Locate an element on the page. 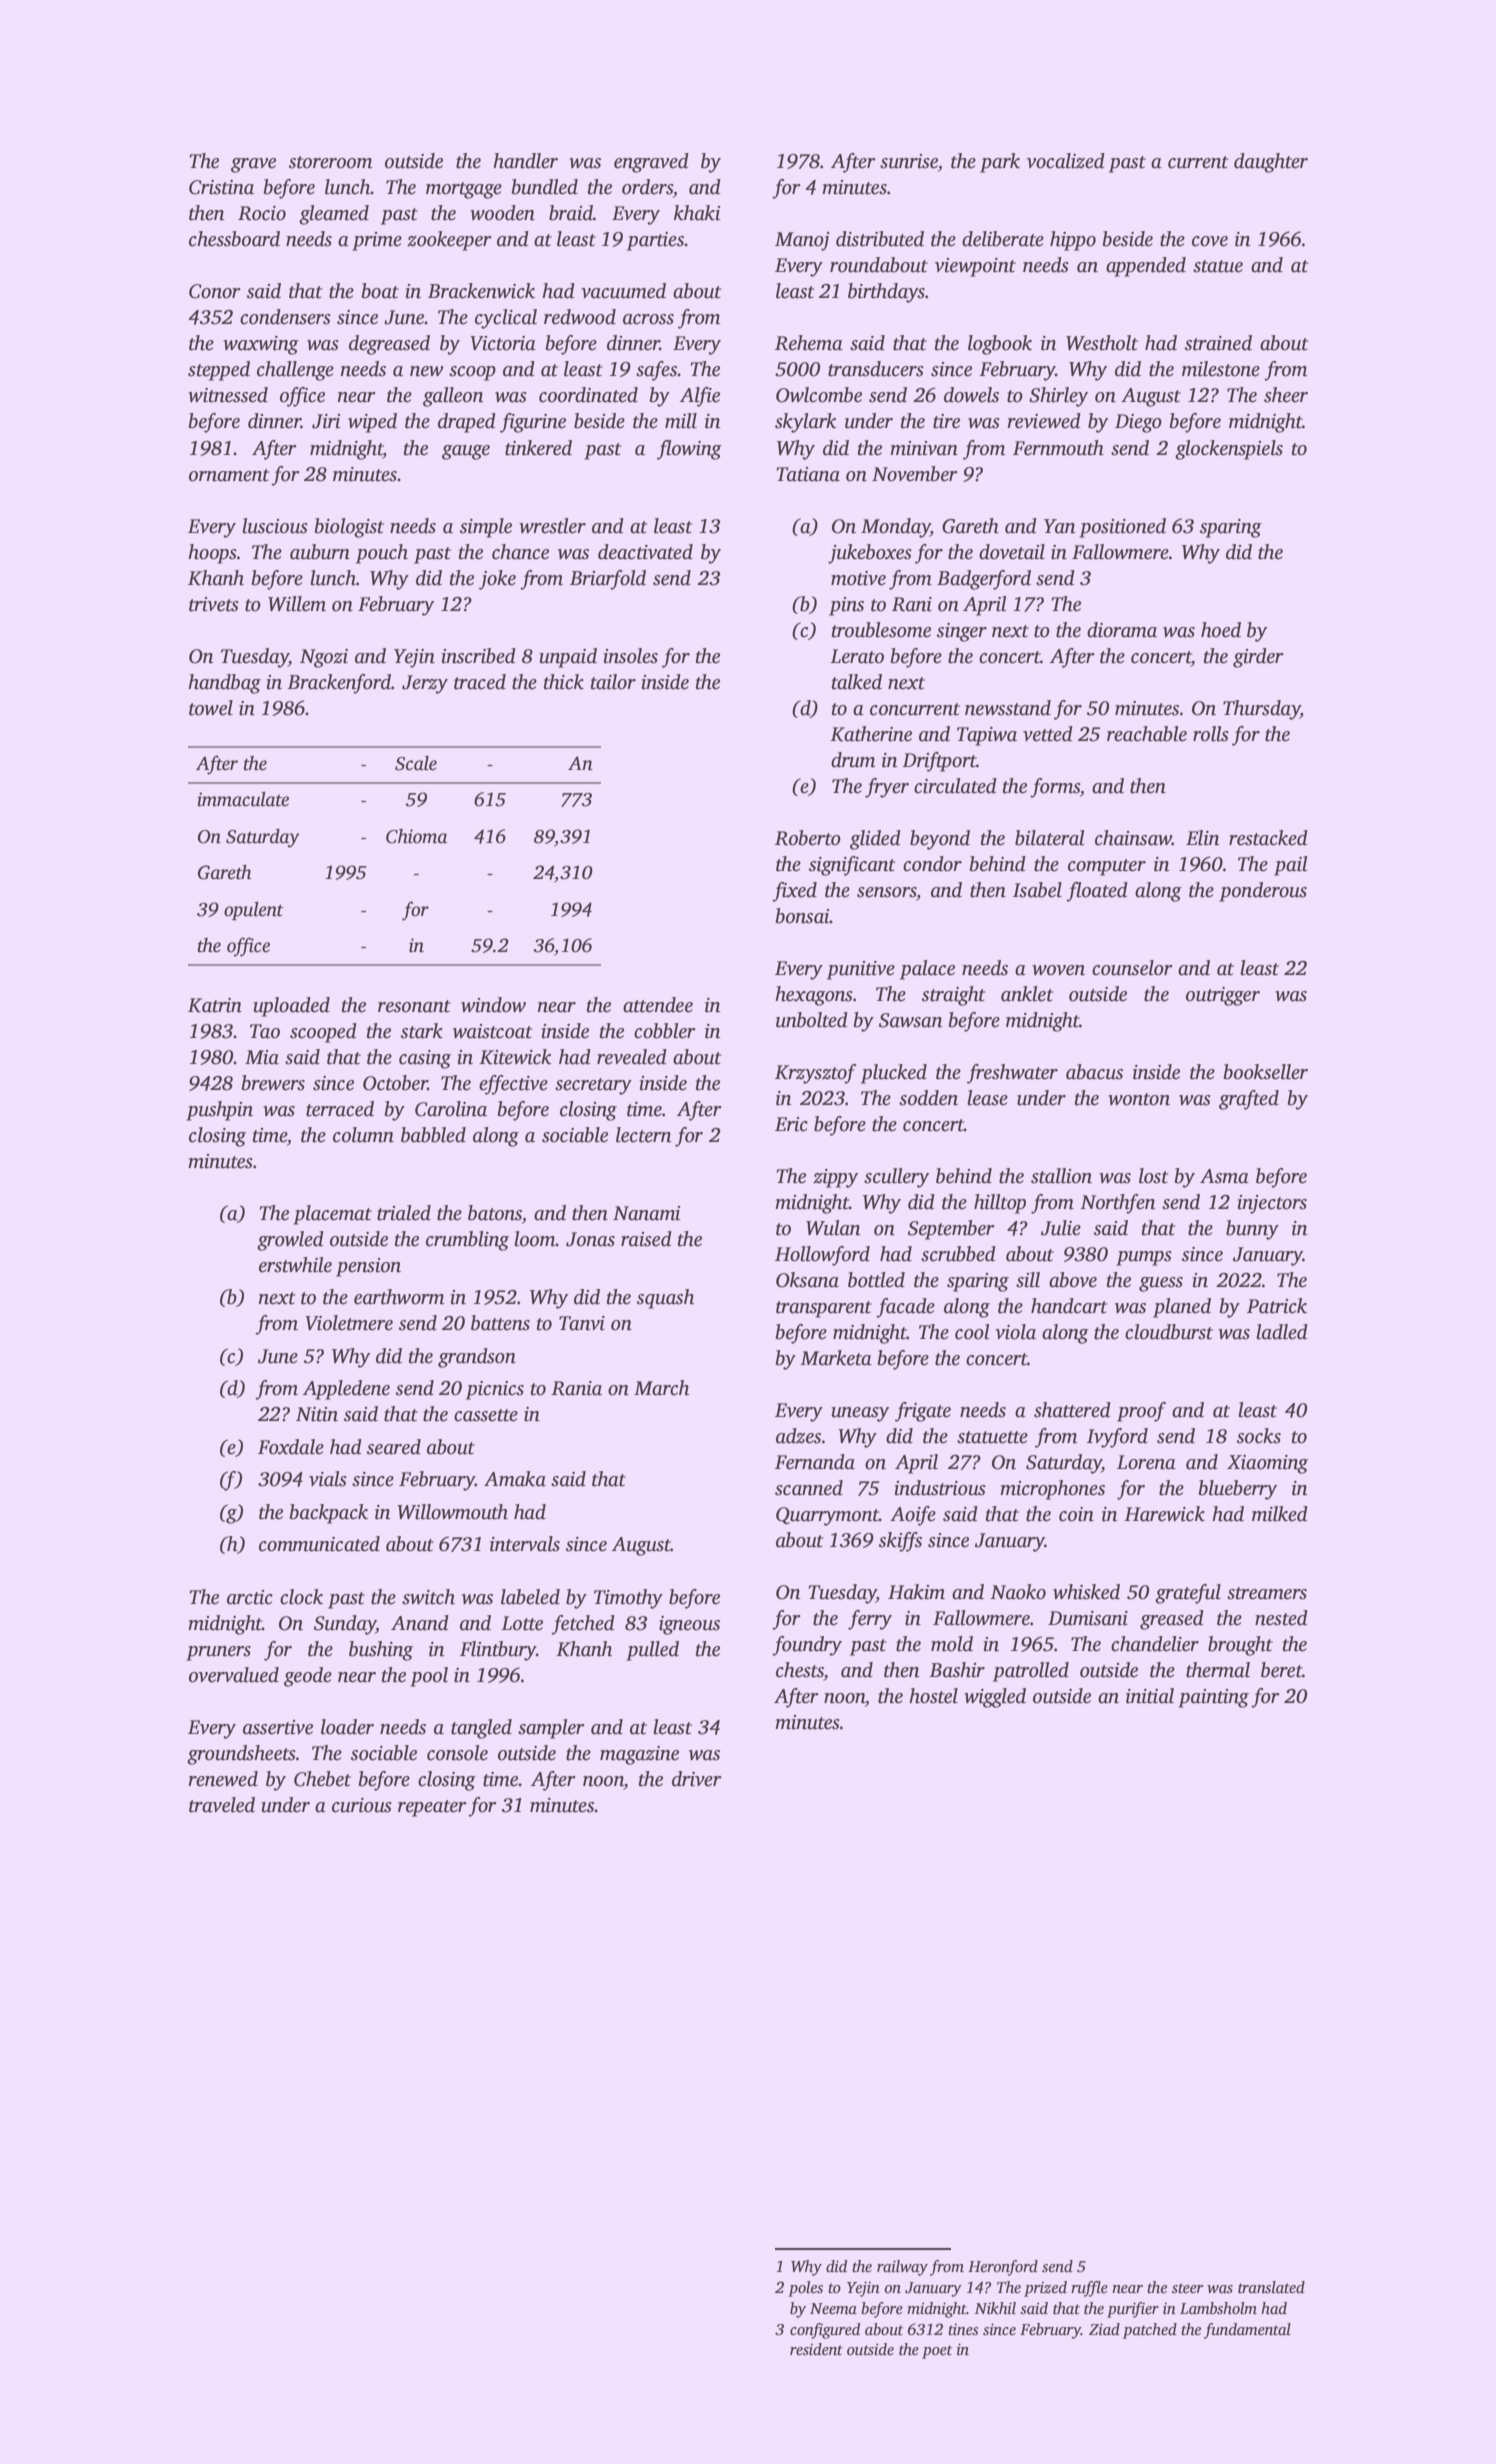 Image resolution: width=1496 pixels, height=2464 pixels. storeroom is located at coordinates (330, 162).
